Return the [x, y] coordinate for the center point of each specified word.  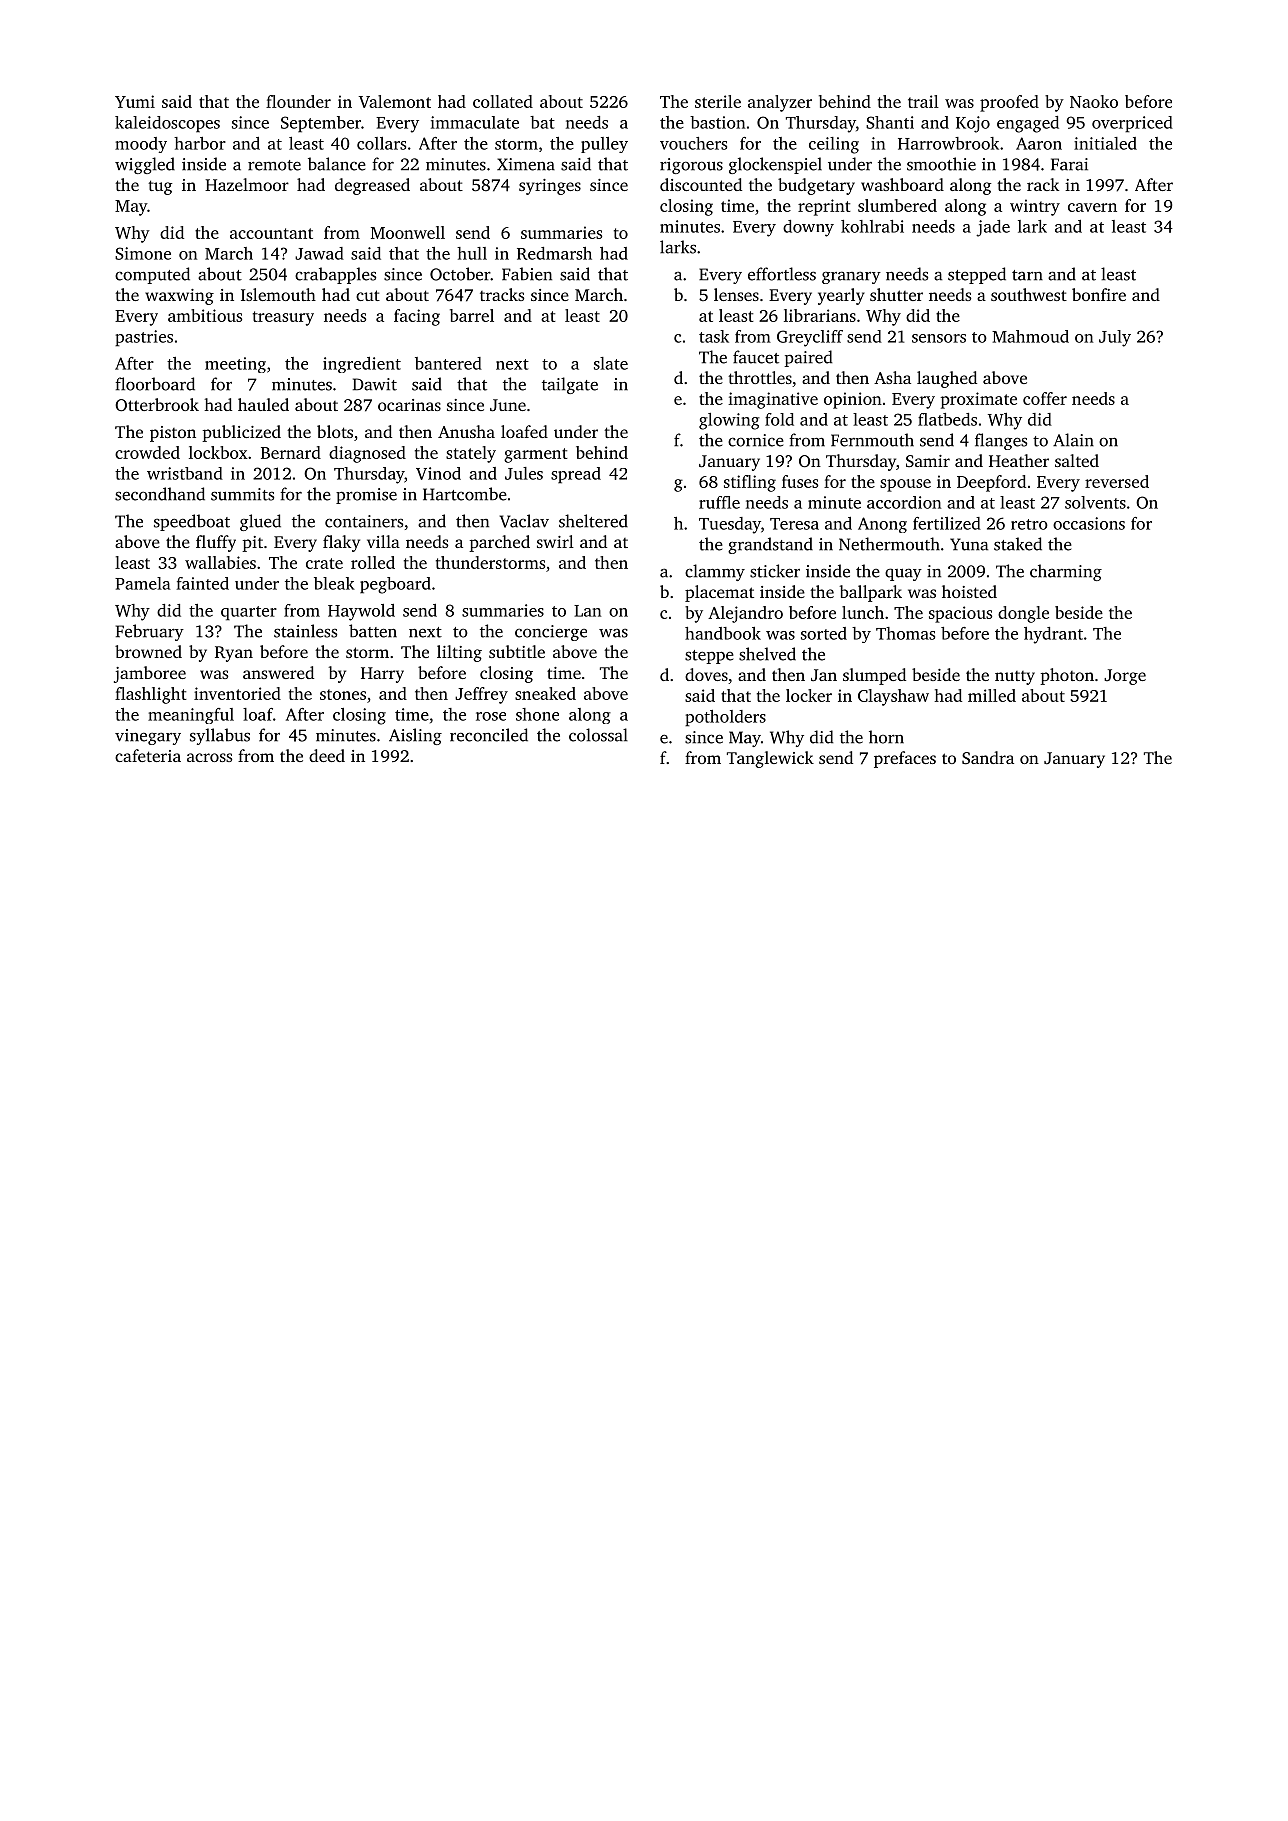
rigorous [691, 166]
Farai [1069, 164]
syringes [550, 187]
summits [242, 494]
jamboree [150, 674]
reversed [1117, 481]
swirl [555, 541]
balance [337, 164]
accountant [271, 233]
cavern [1092, 207]
